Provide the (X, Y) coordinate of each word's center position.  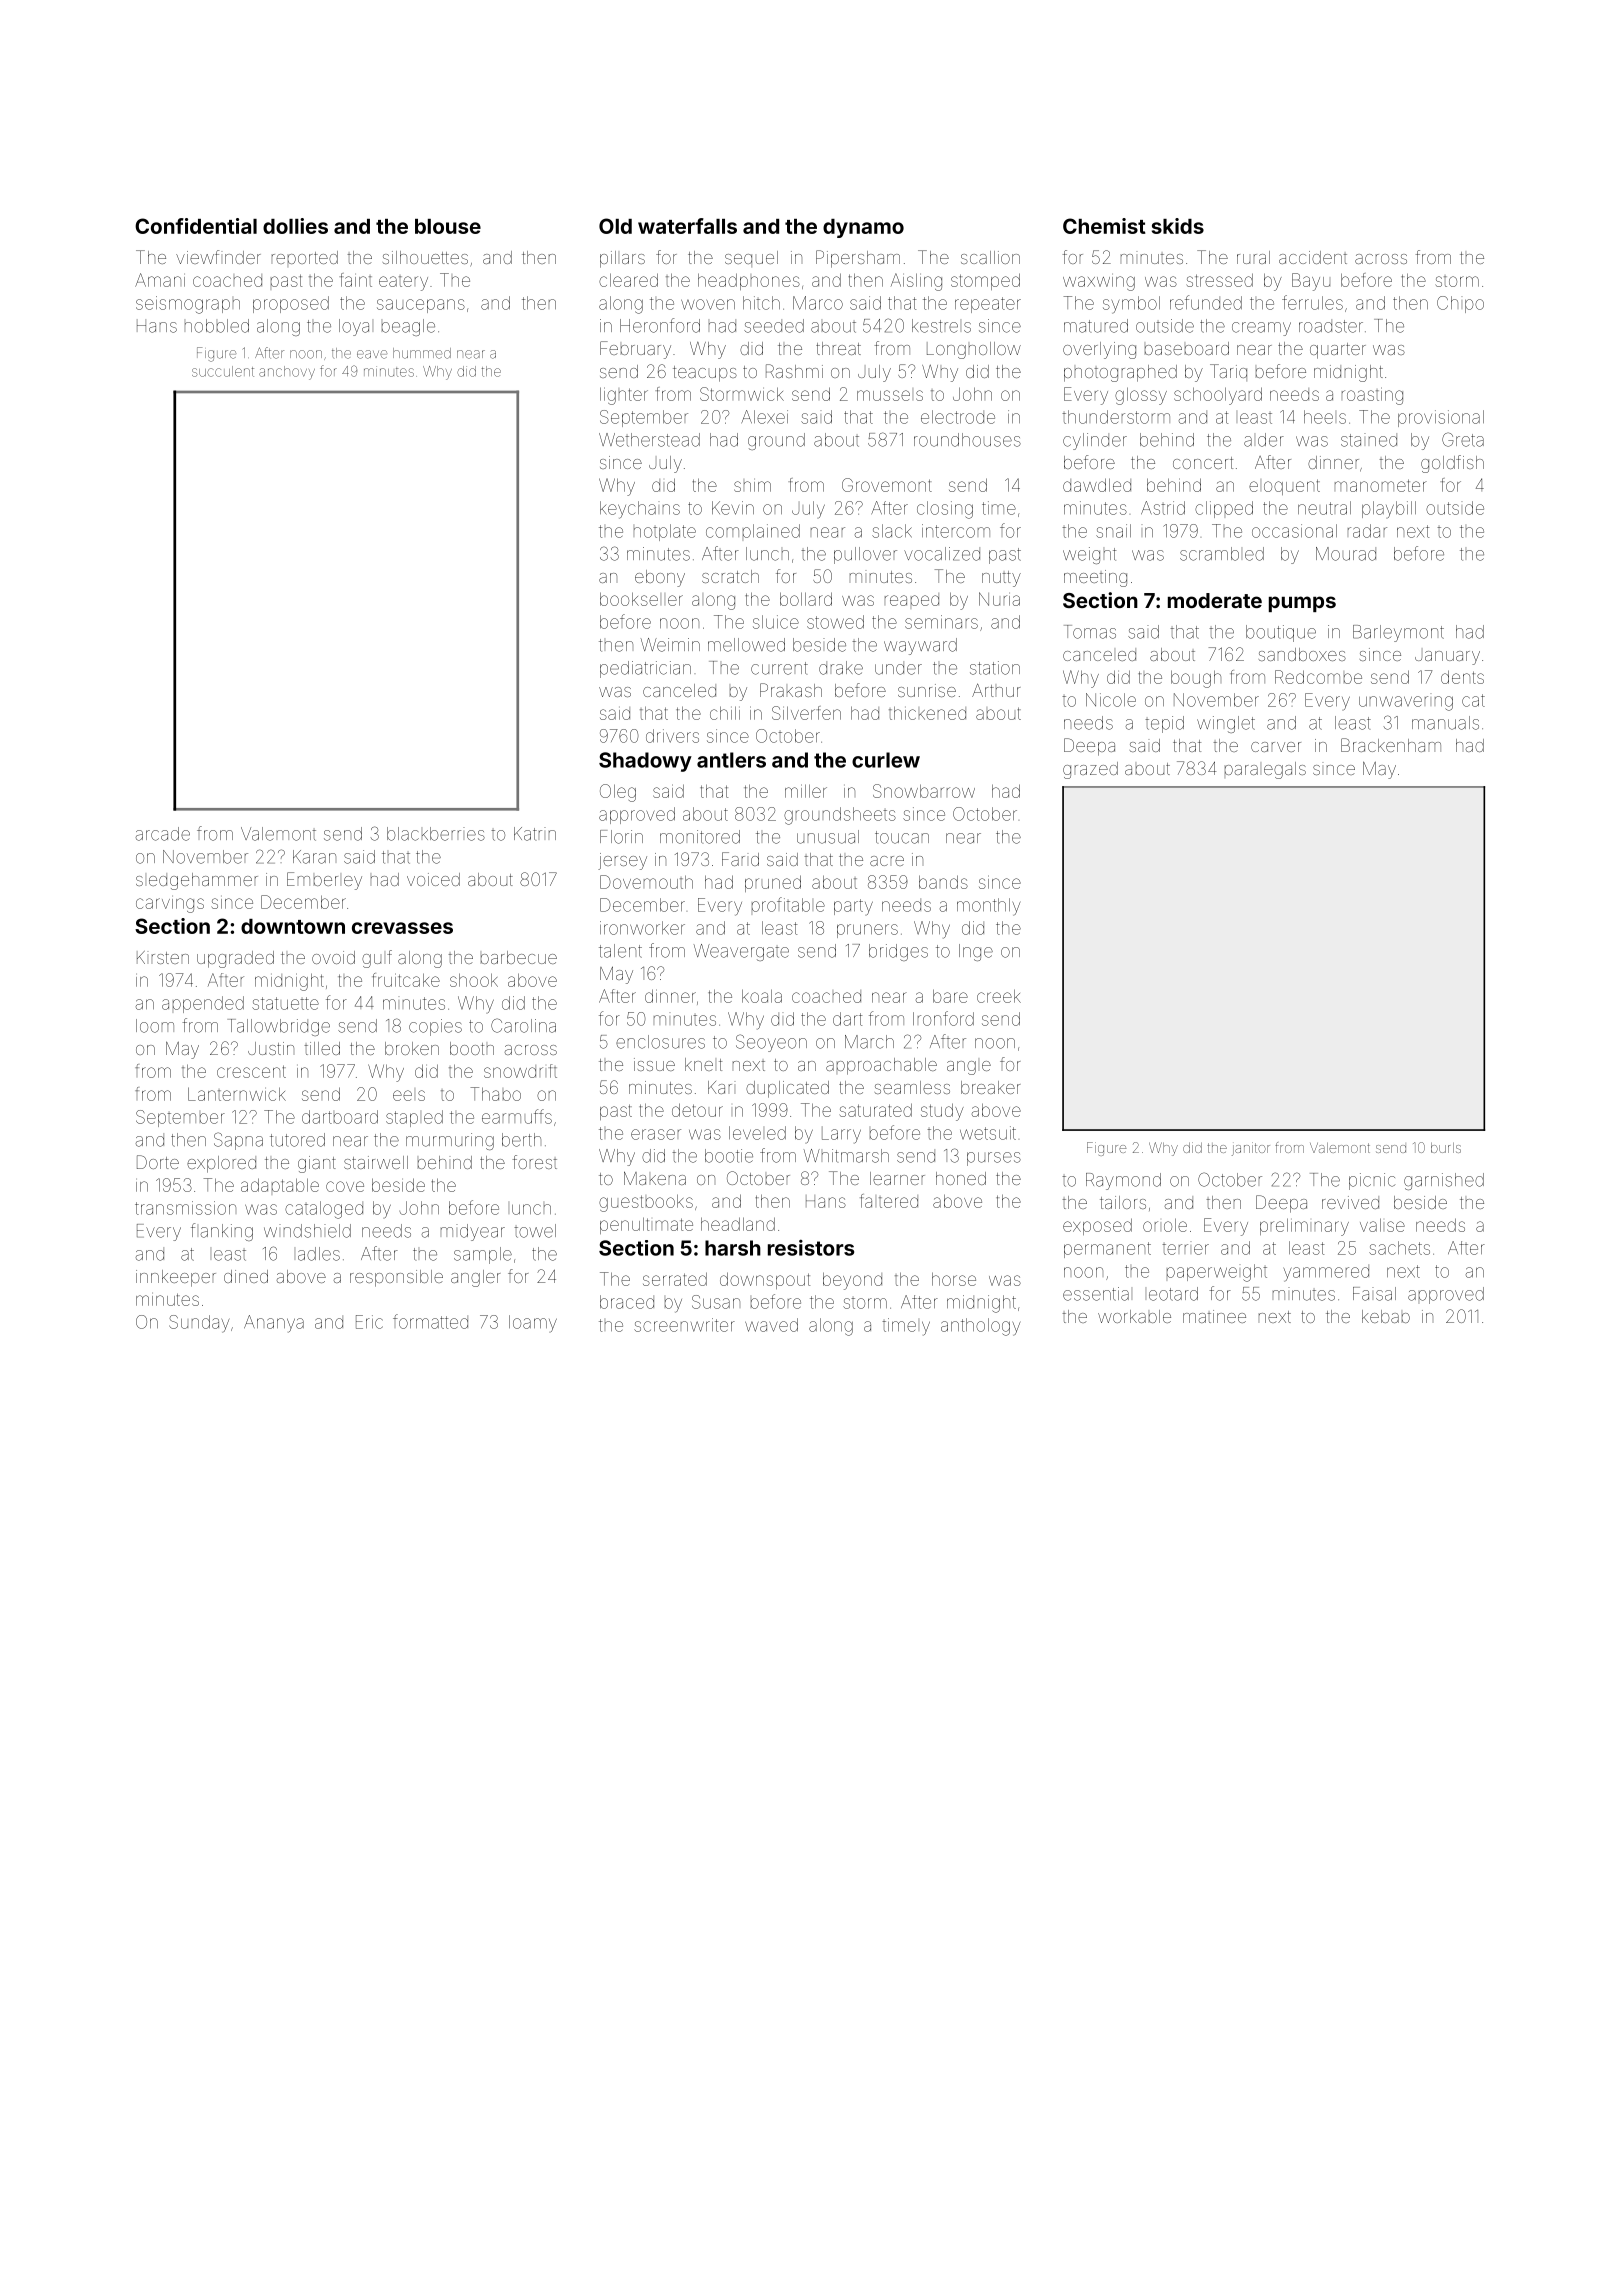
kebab (1386, 1316)
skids (1178, 226)
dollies (295, 226)
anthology (980, 1327)
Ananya (274, 1324)
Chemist (1104, 226)
